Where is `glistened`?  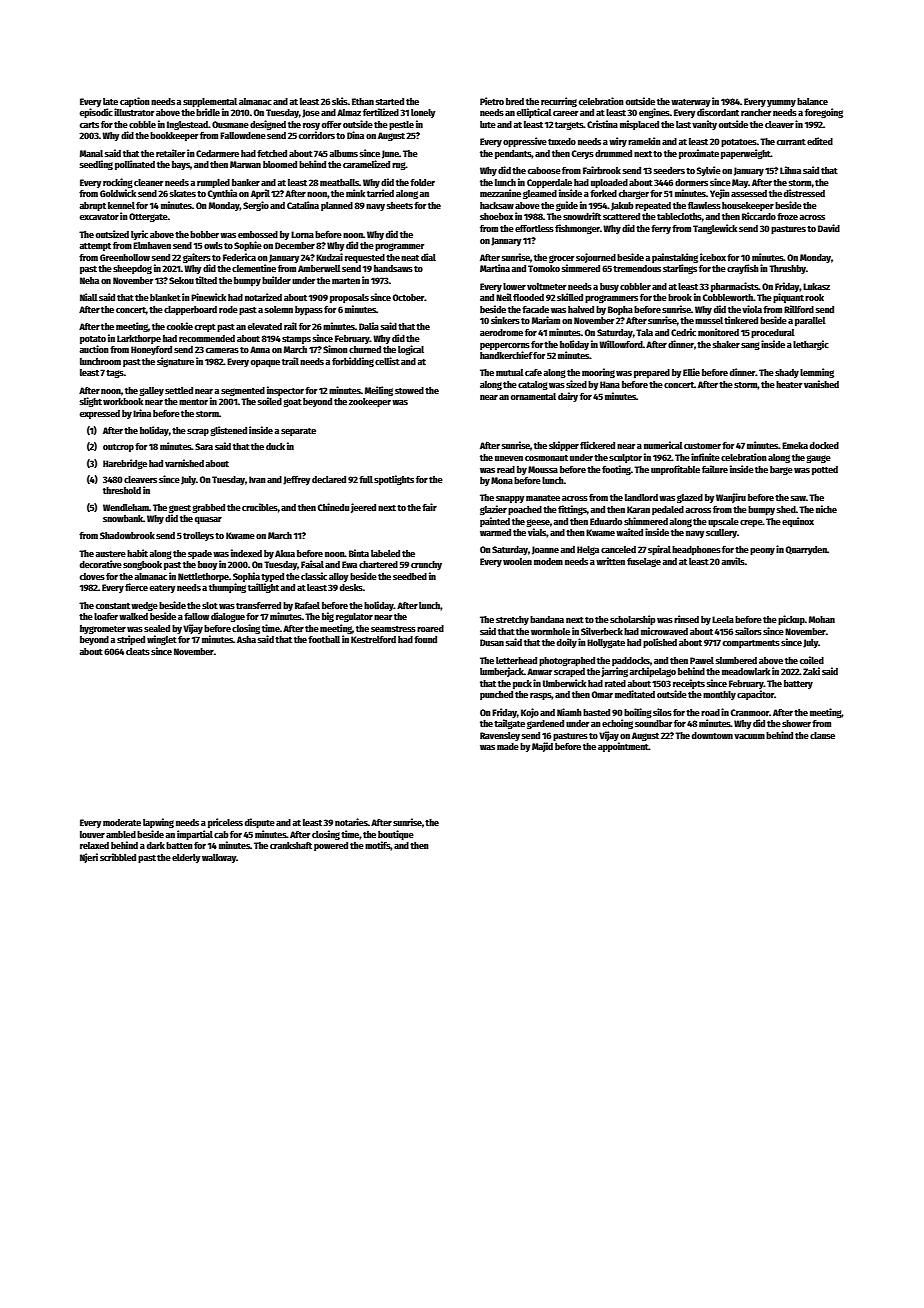
glistened is located at coordinates (229, 431).
